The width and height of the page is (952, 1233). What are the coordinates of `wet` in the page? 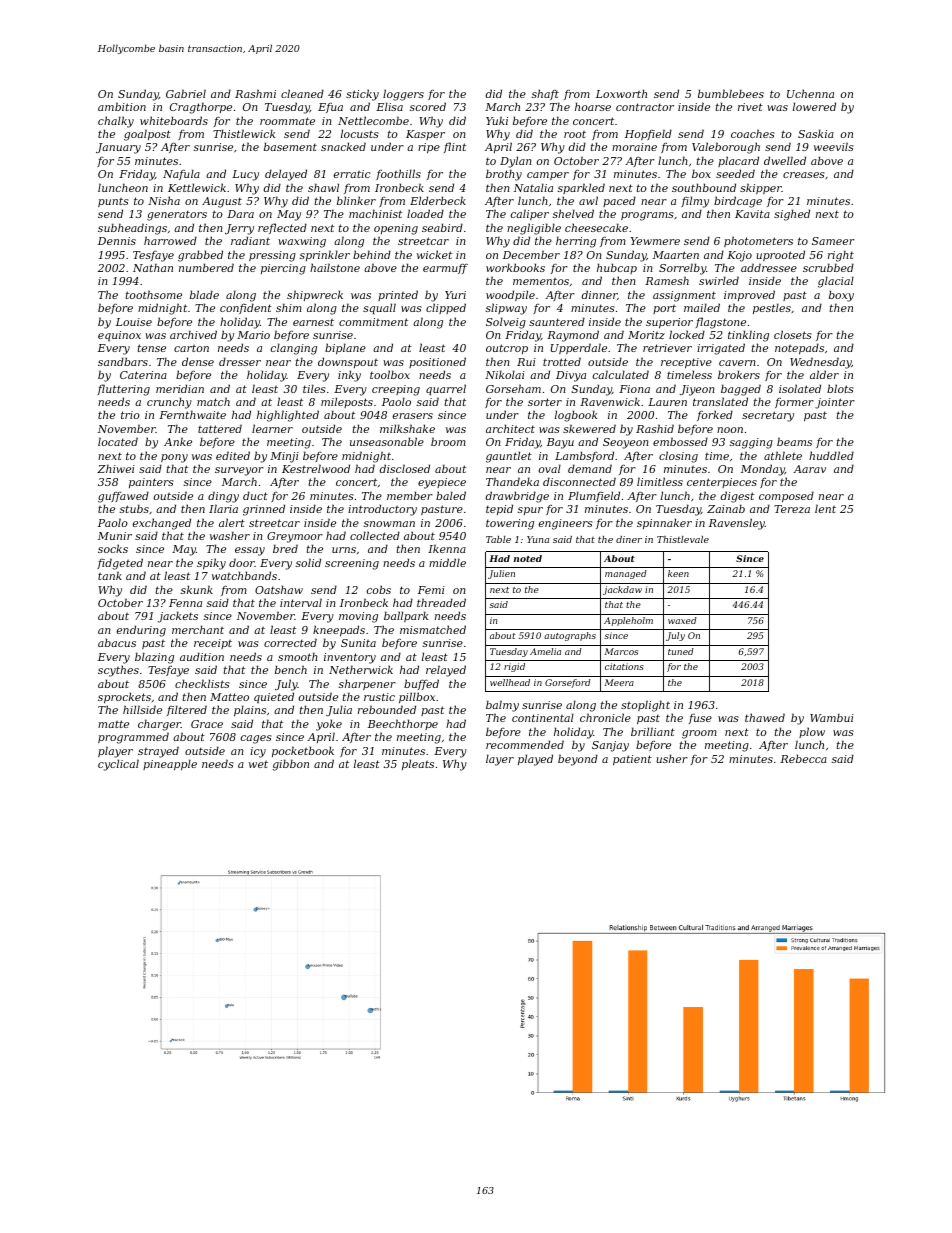 It's located at (258, 764).
